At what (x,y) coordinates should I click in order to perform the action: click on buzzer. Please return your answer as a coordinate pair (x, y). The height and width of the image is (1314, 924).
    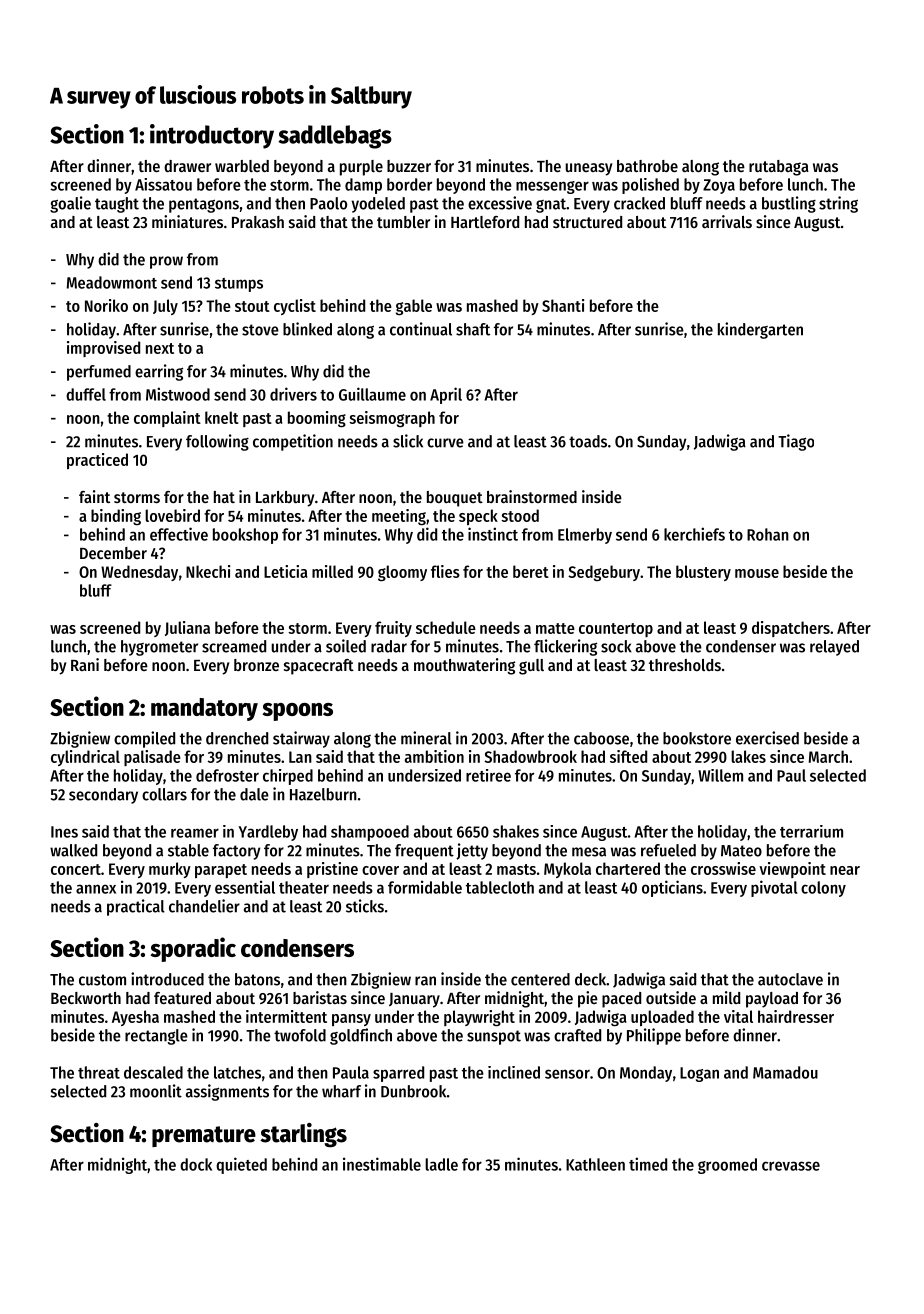
    Looking at the image, I should click on (409, 166).
